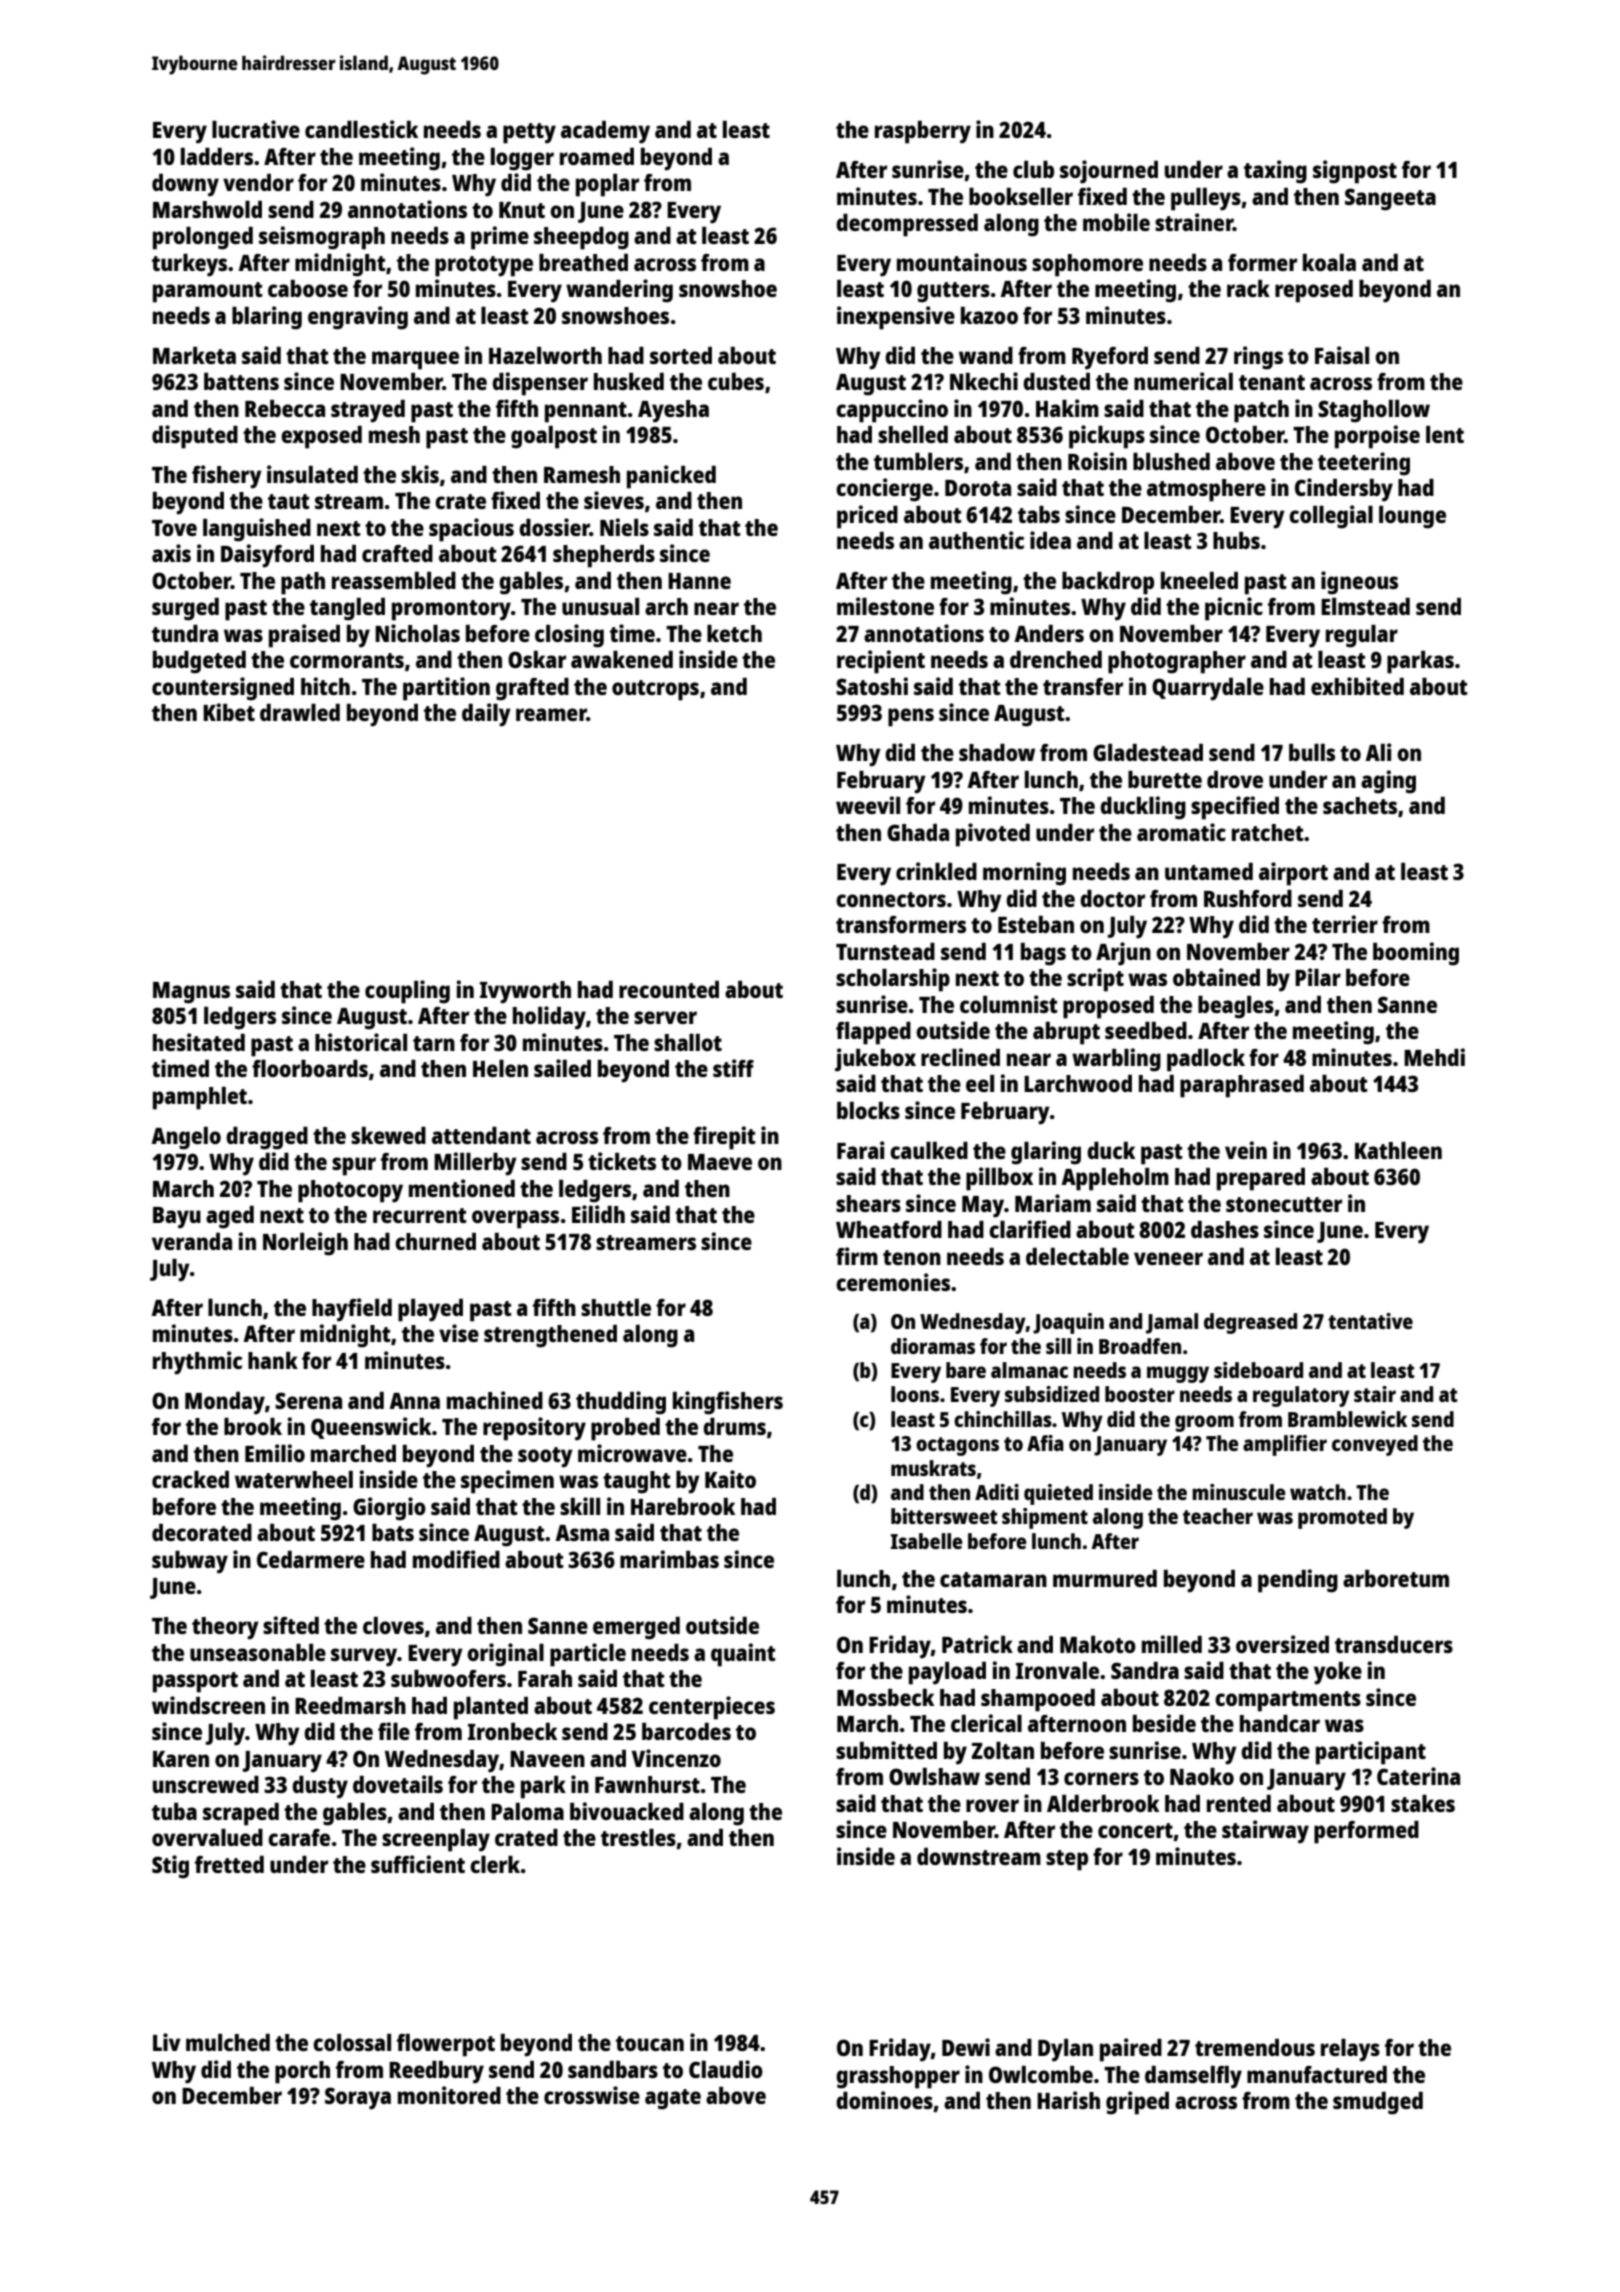  Describe the element at coordinates (304, 636) in the image. I see `praised` at that location.
